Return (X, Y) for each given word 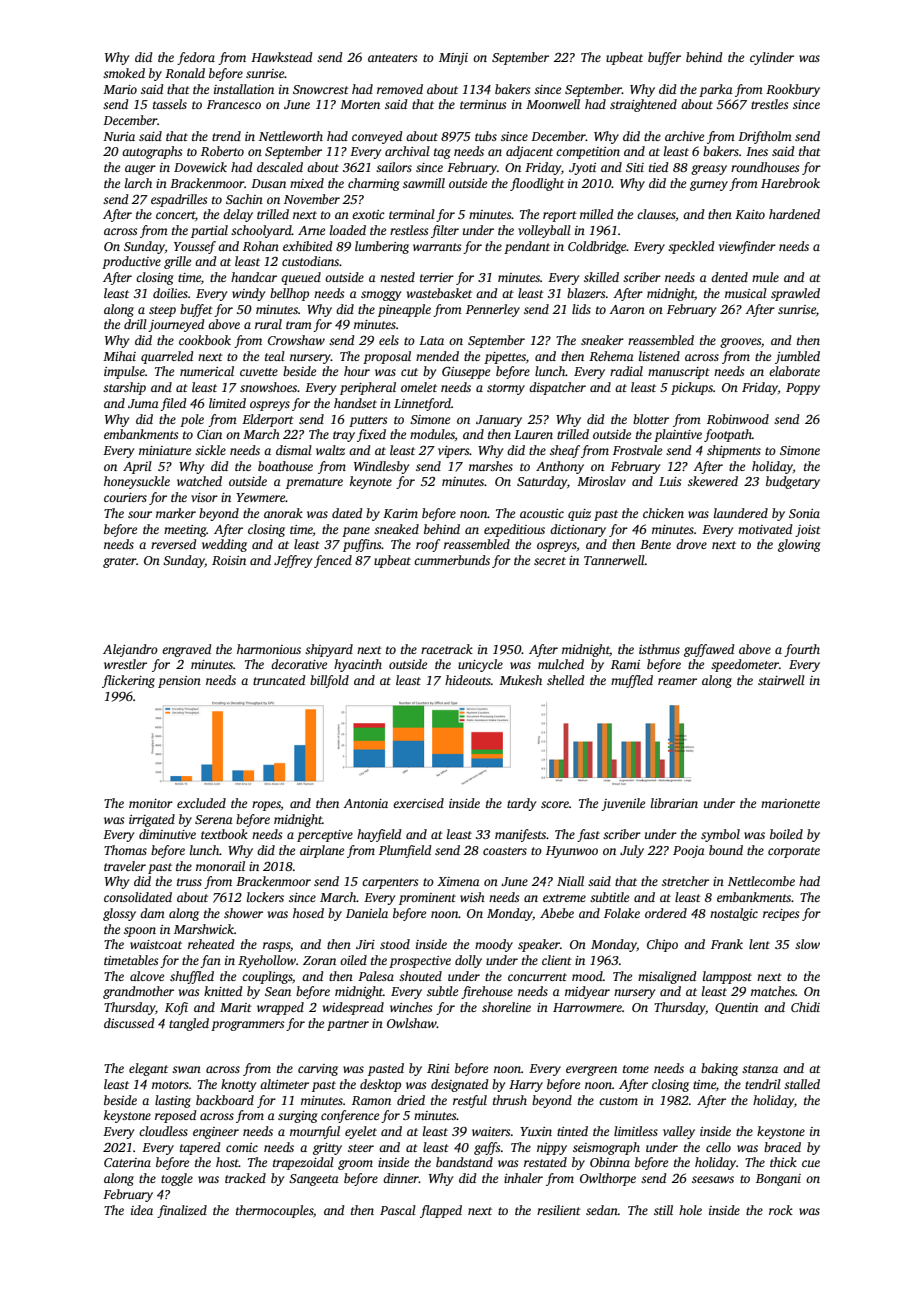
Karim (400, 513)
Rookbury (793, 90)
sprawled (795, 294)
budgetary (793, 482)
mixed (307, 183)
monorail (220, 866)
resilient (559, 1210)
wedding (224, 545)
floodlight (537, 184)
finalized (182, 1211)
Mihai (119, 356)
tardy (521, 804)
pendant (527, 247)
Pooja (689, 852)
